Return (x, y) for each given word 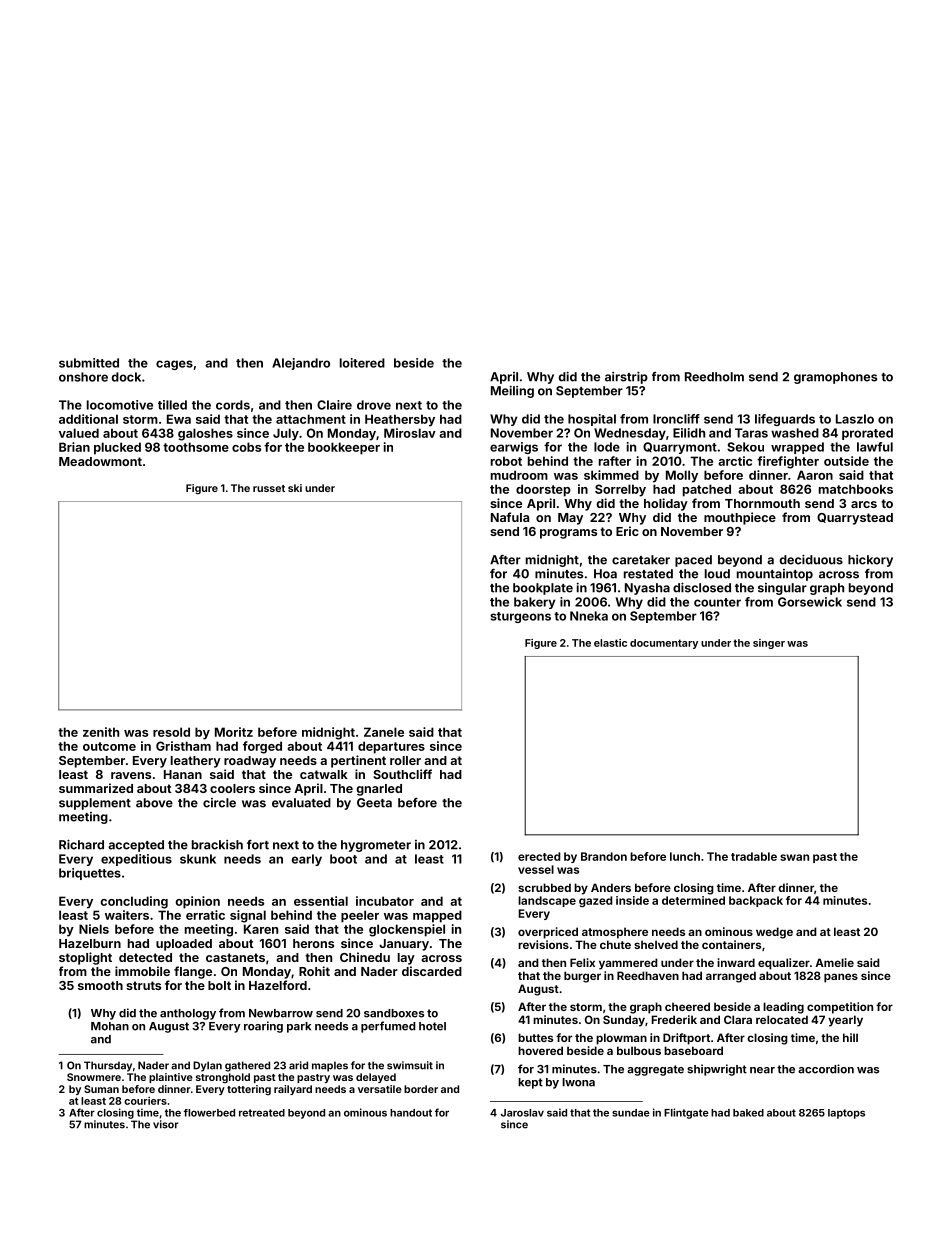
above (154, 803)
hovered (540, 1050)
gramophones (835, 378)
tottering (249, 1090)
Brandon (604, 856)
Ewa (179, 419)
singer (769, 644)
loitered (362, 363)
